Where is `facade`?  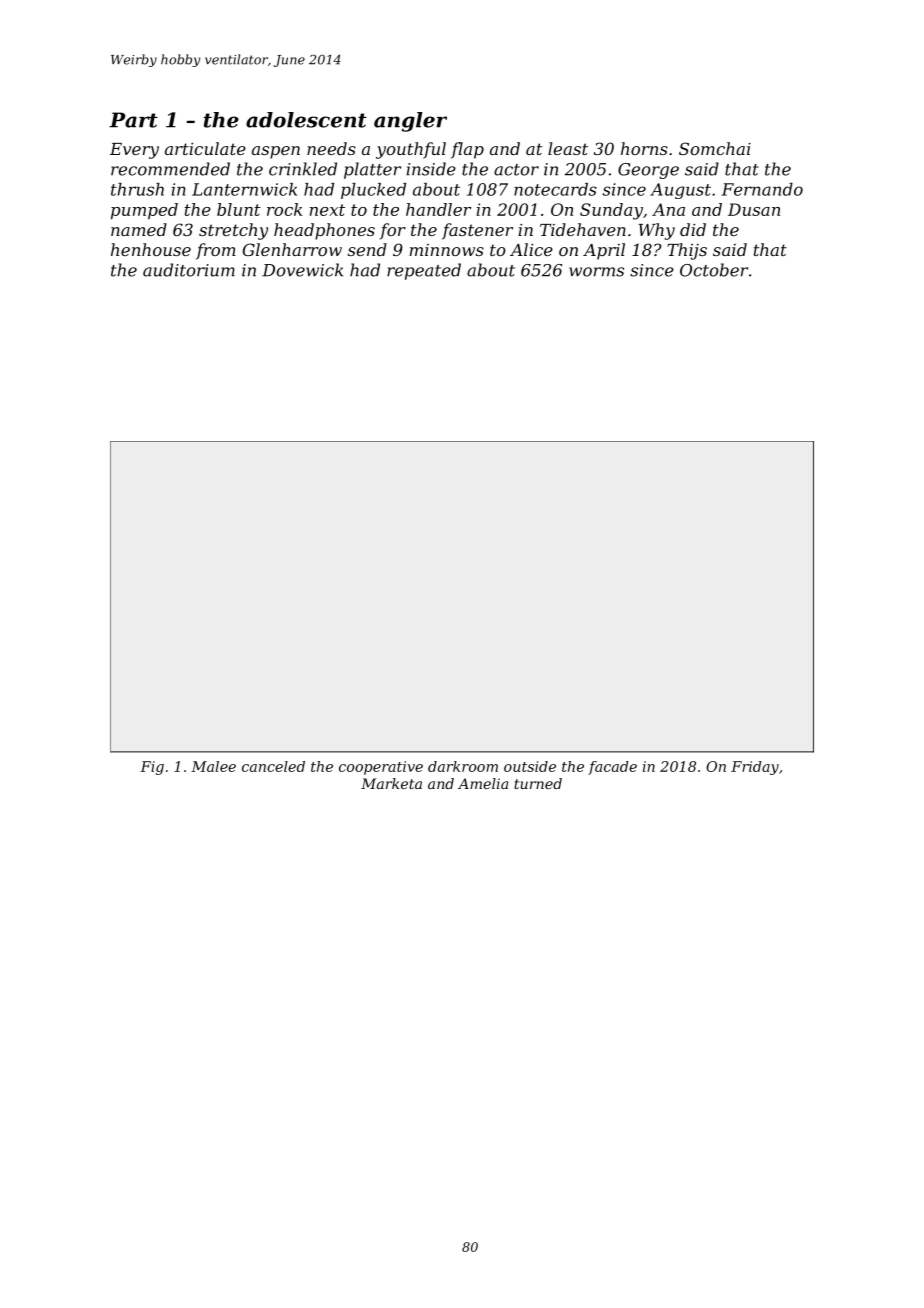 facade is located at coordinates (612, 768).
